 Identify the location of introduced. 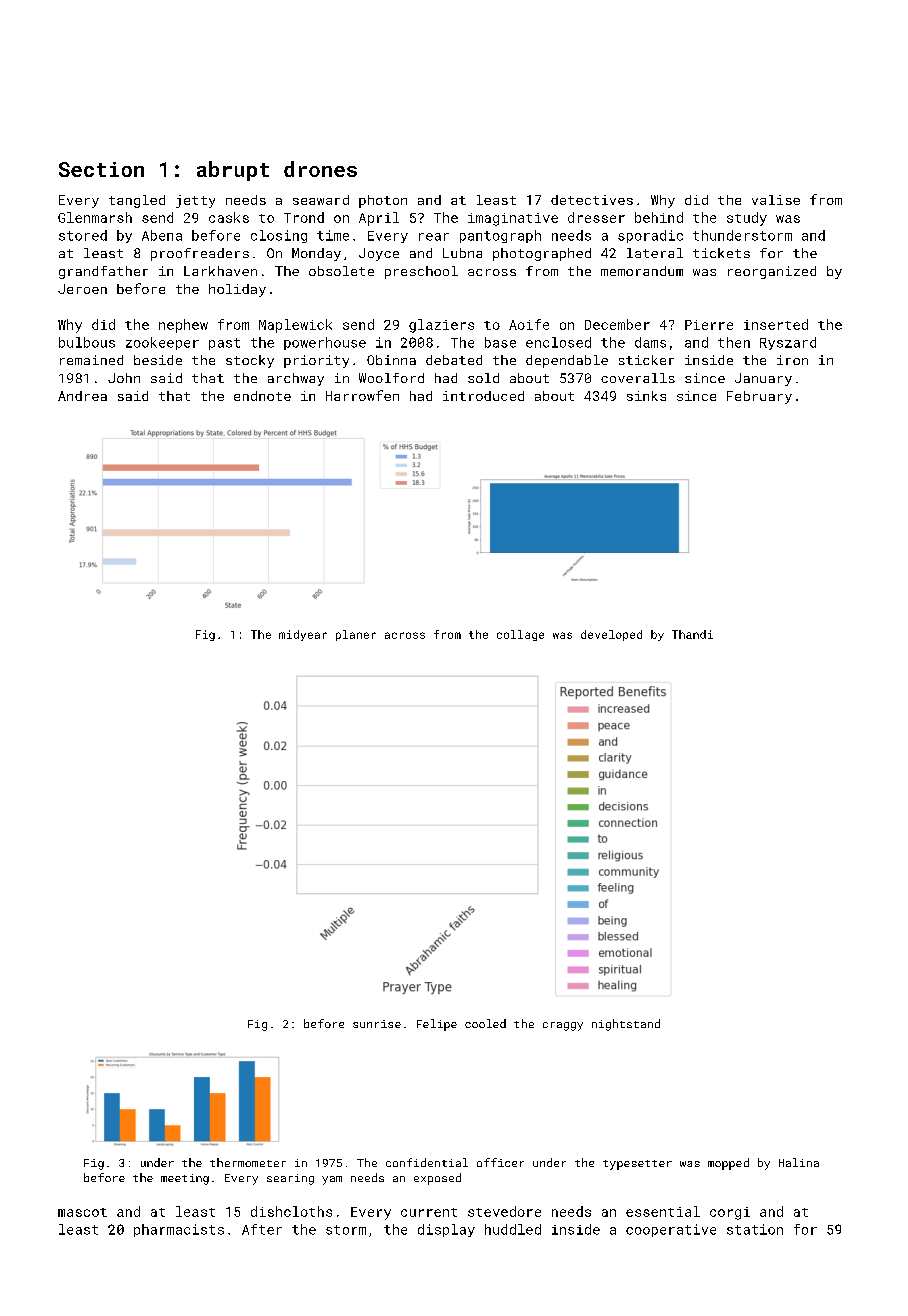
(483, 396).
